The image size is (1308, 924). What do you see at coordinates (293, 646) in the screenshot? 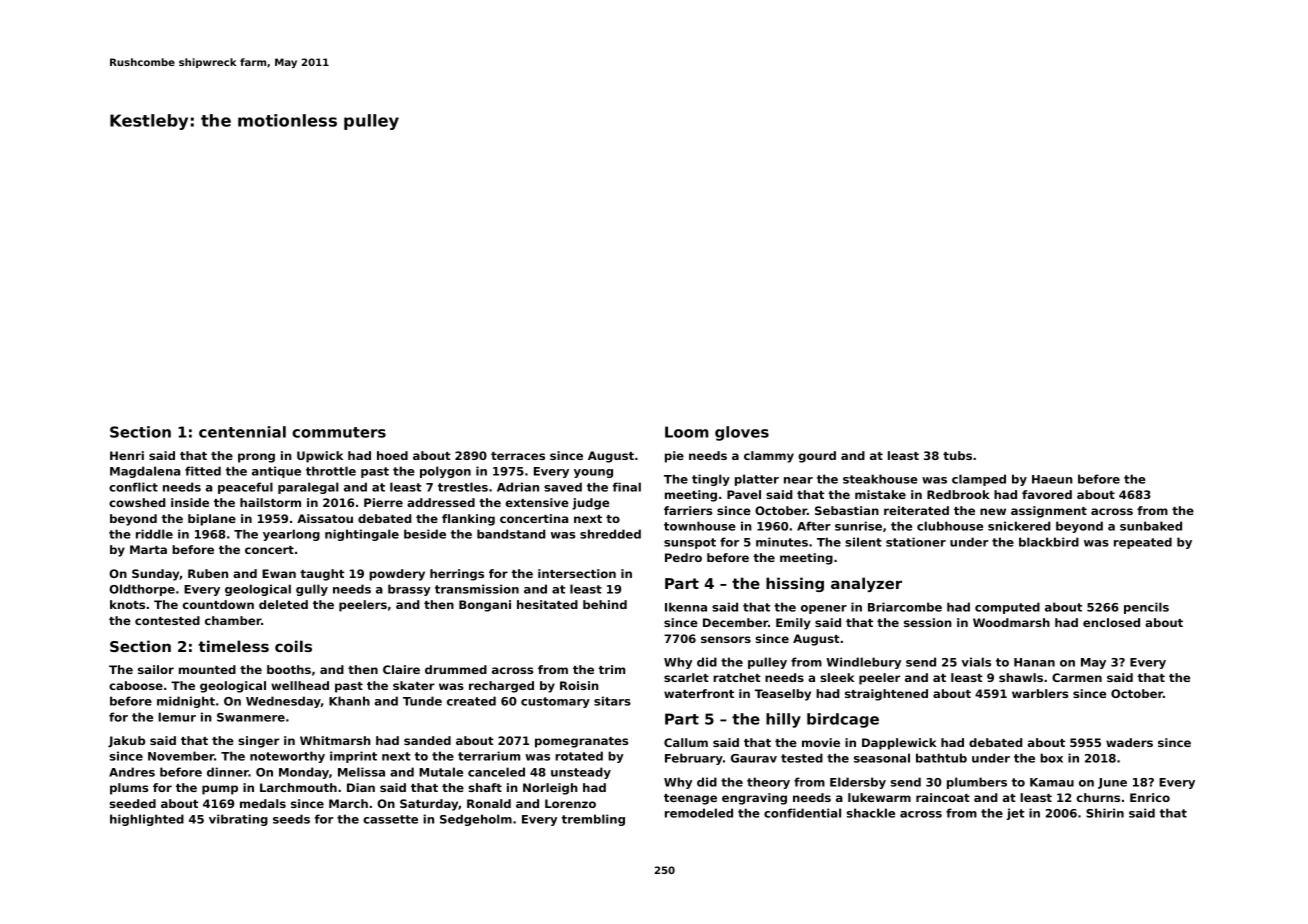
I see `coils` at bounding box center [293, 646].
